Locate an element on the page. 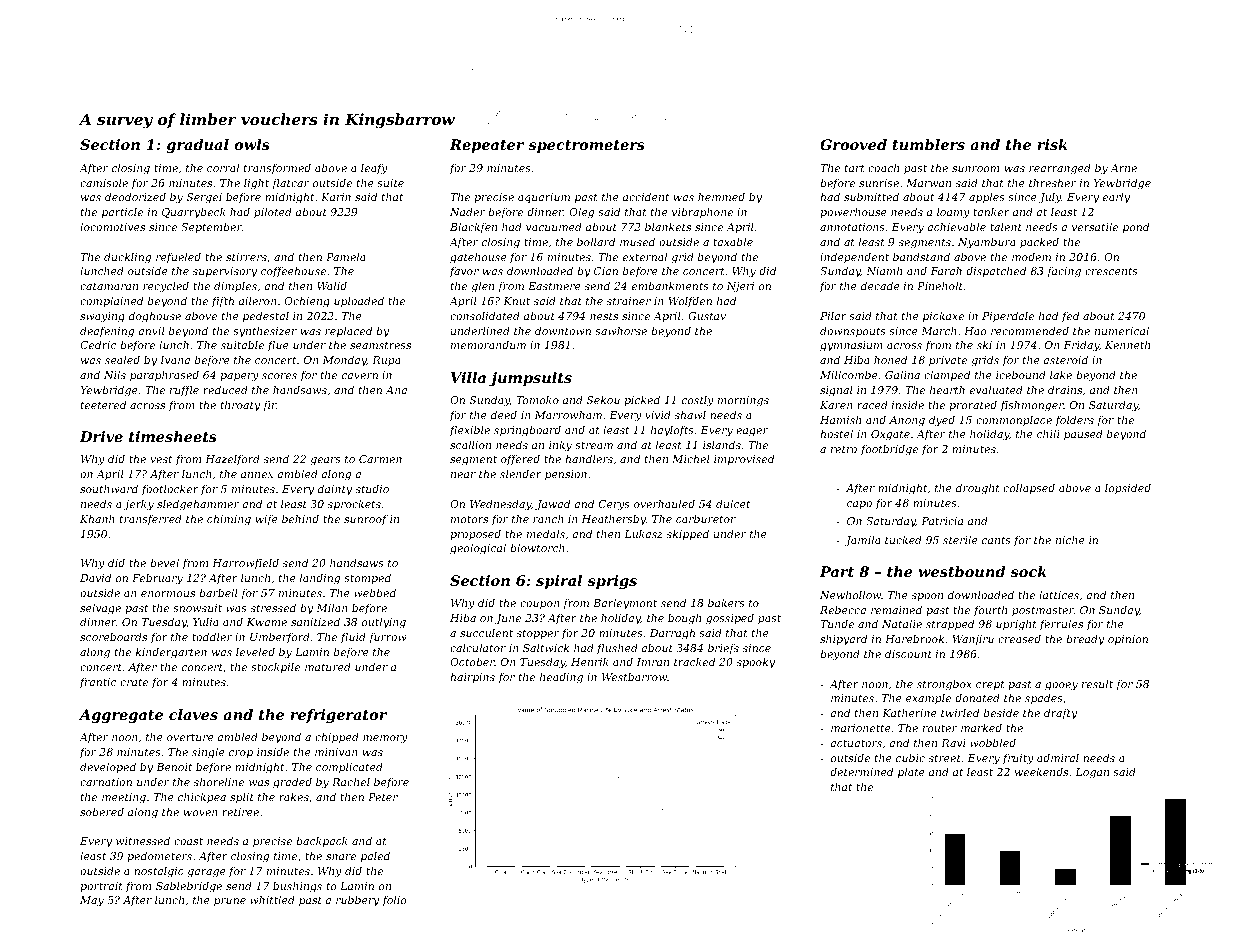 This document has height=952, width=1233. drafty is located at coordinates (1060, 714).
